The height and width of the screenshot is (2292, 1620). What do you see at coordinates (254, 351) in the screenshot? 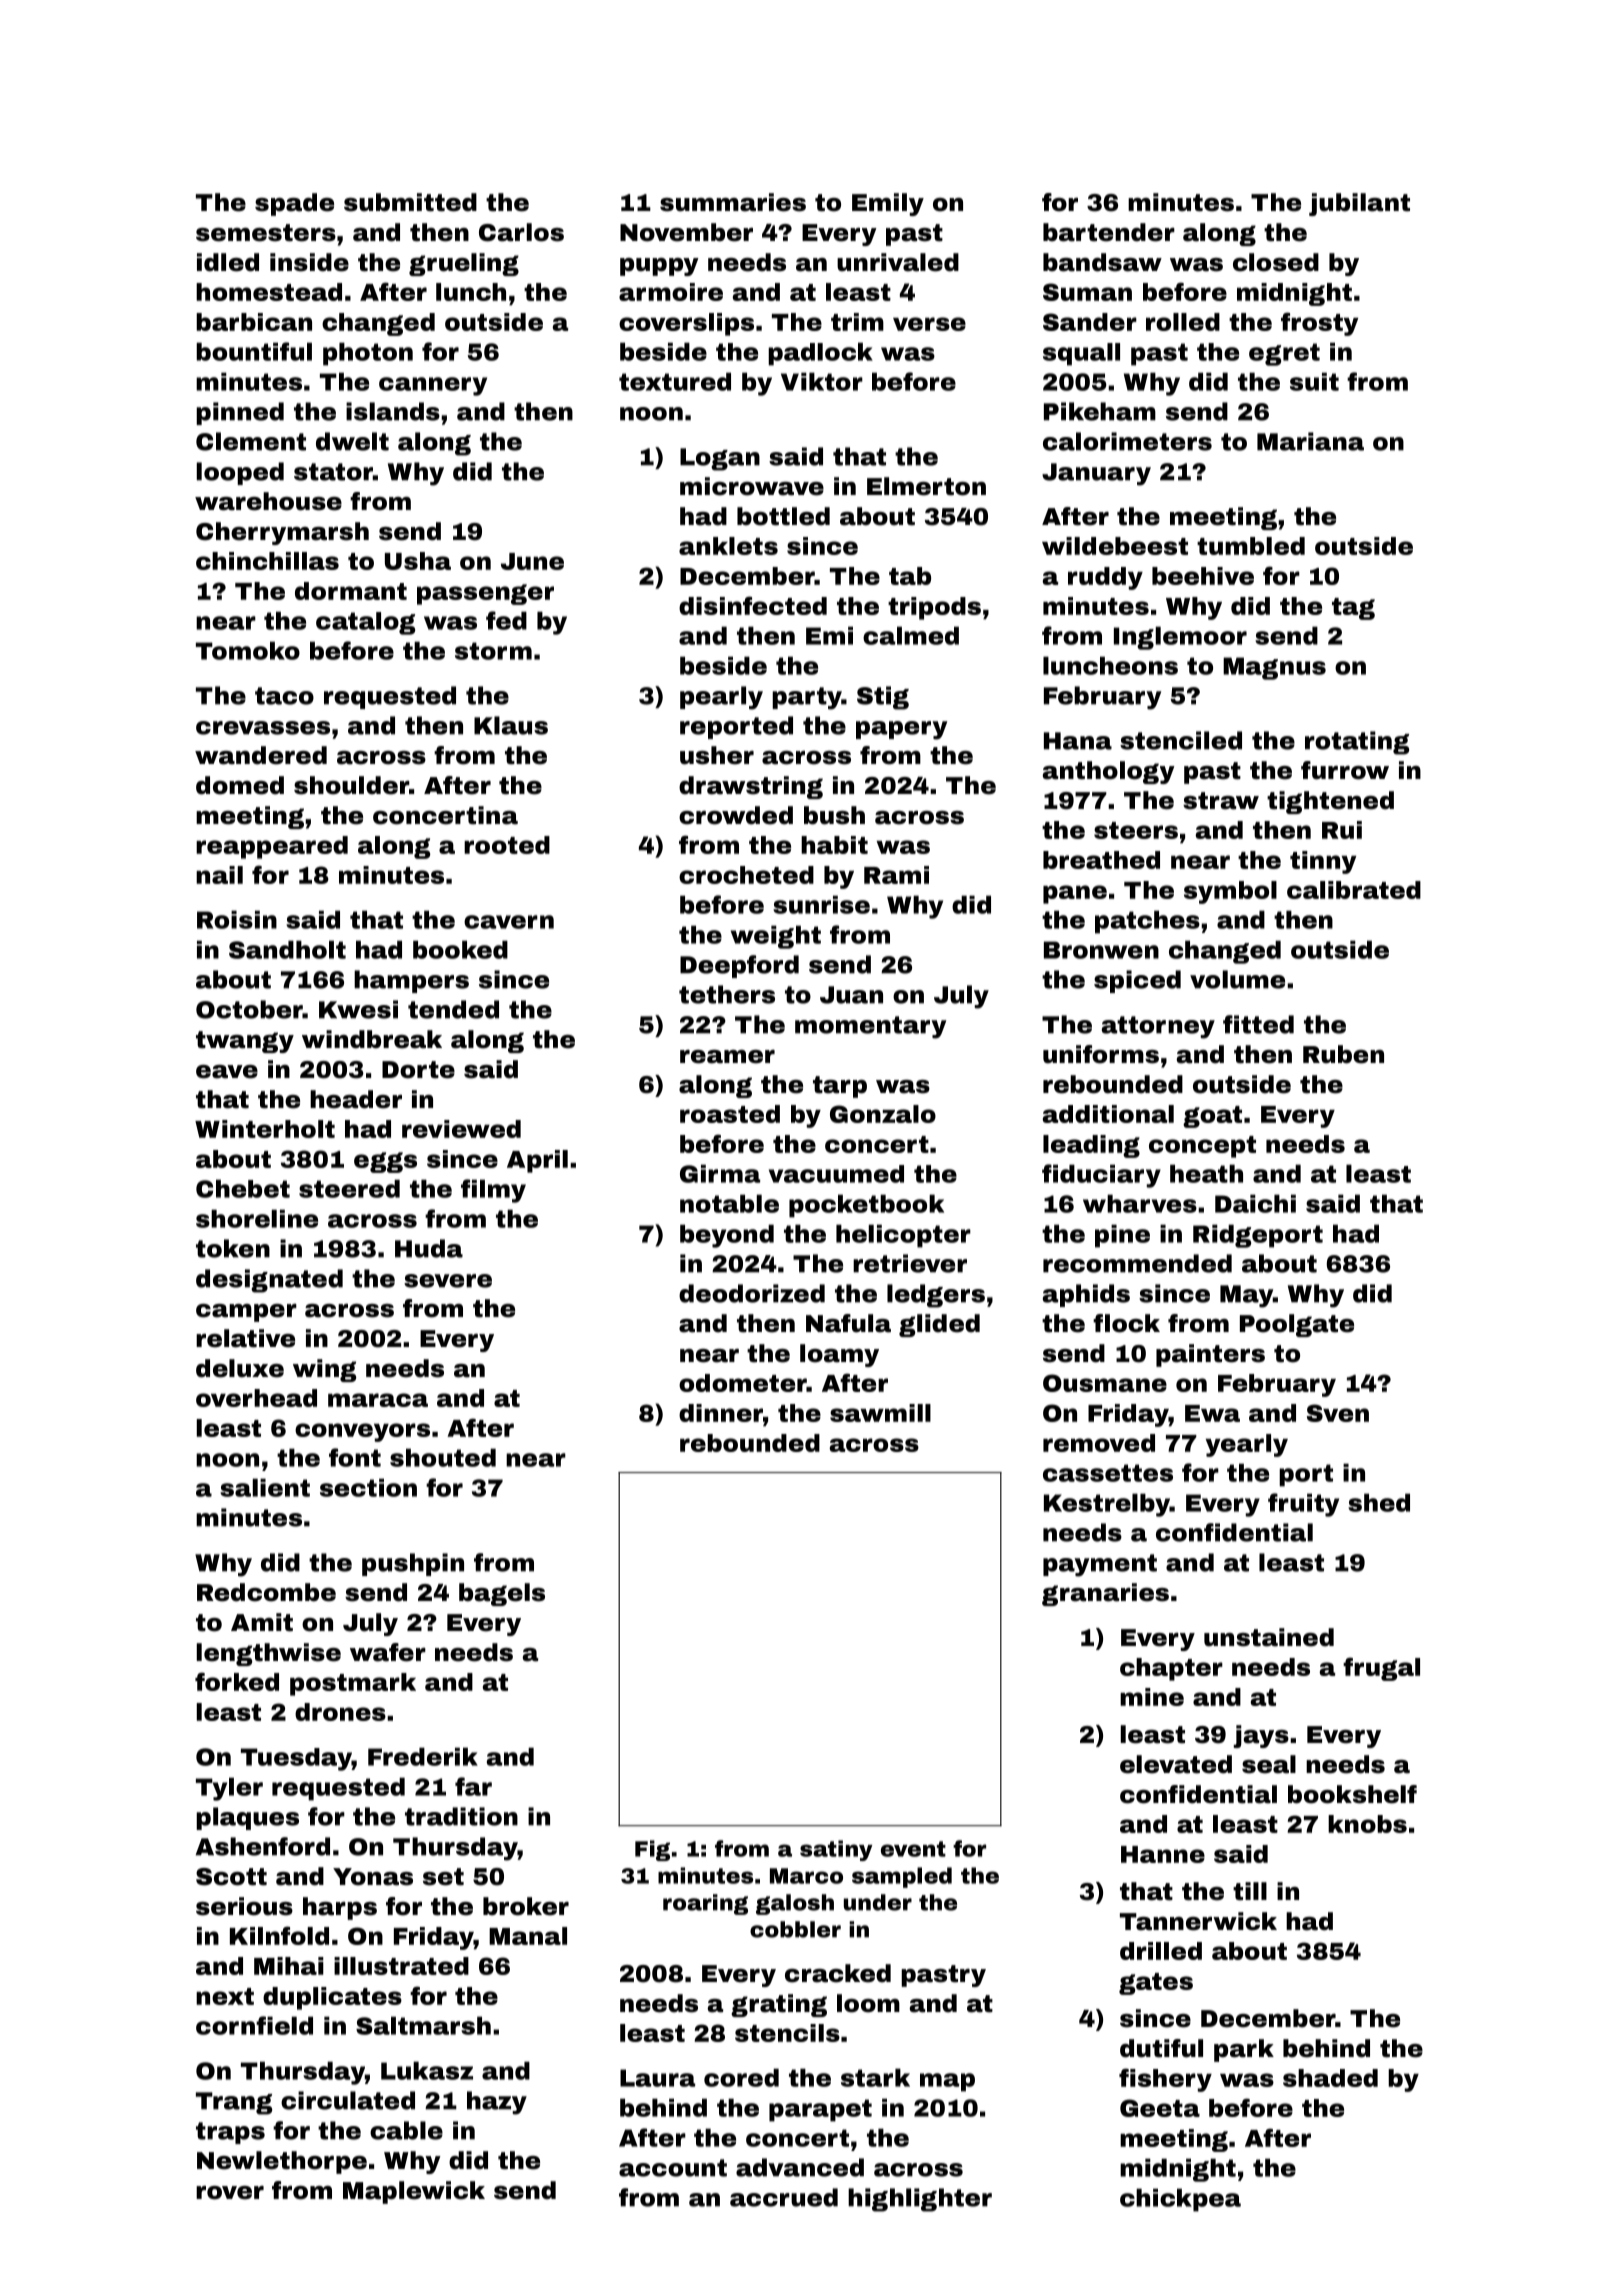
I see `bountiful` at bounding box center [254, 351].
